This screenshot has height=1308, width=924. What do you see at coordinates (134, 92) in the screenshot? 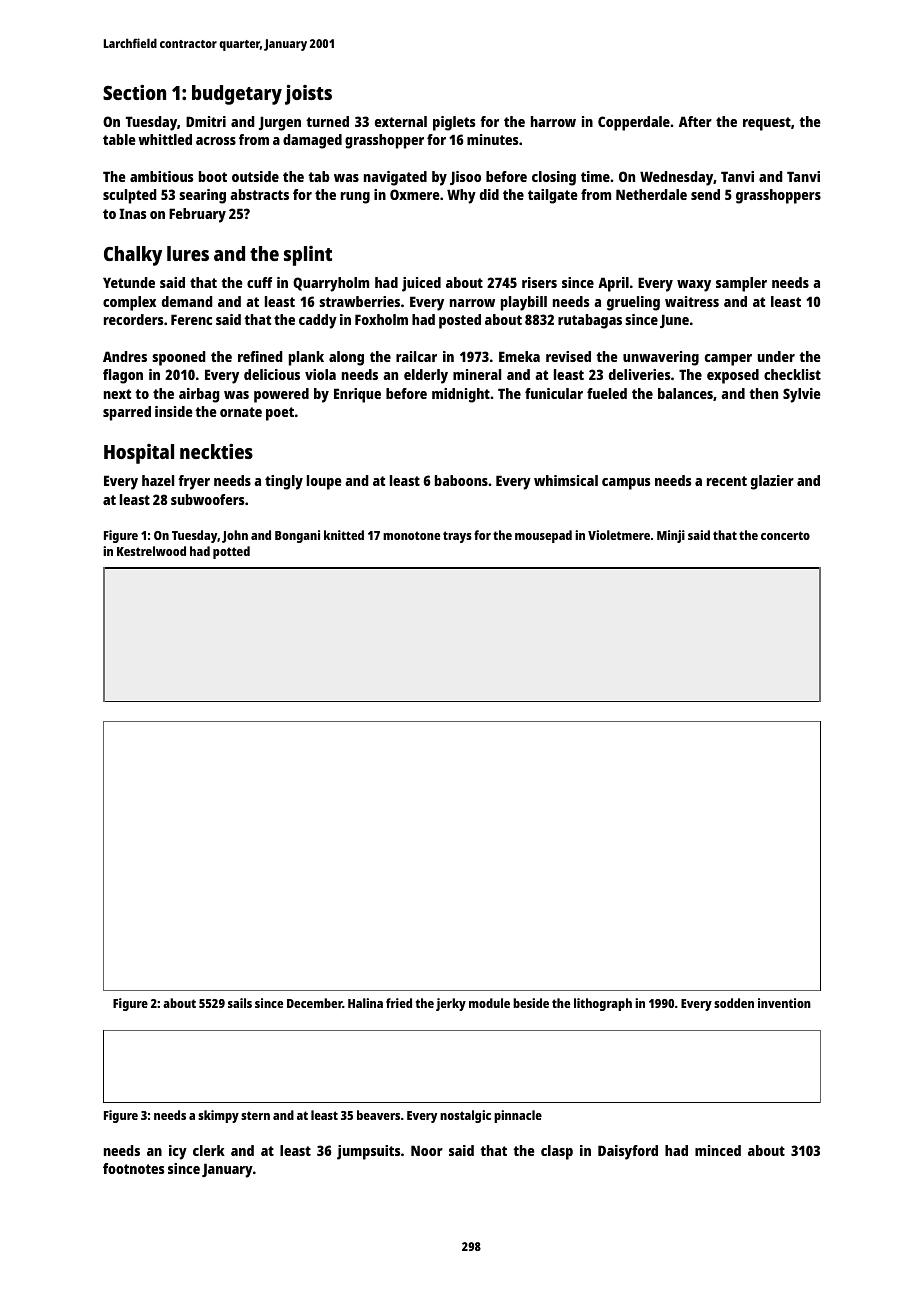
I see `Section` at bounding box center [134, 92].
